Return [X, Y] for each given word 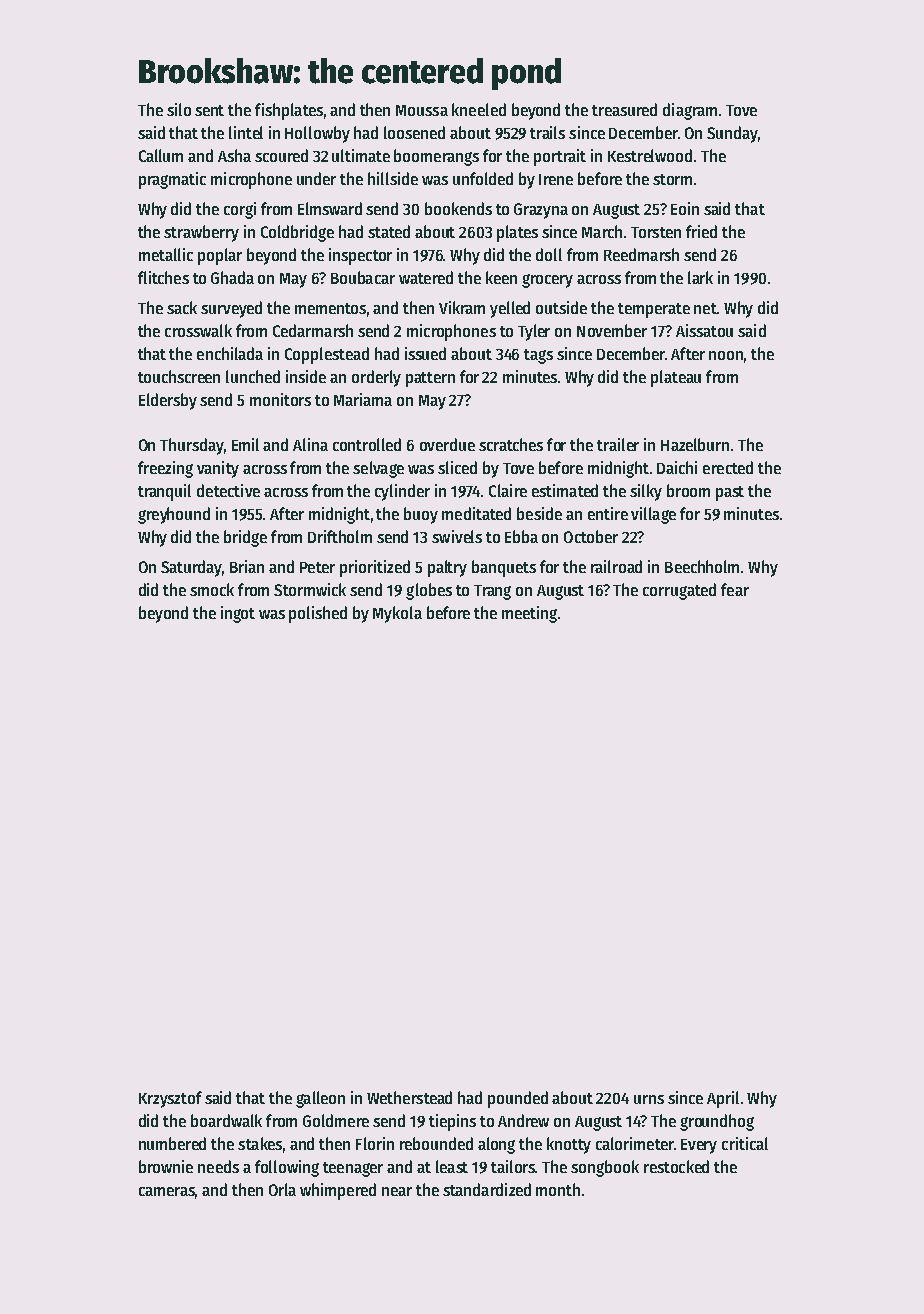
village [653, 515]
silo [179, 109]
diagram [690, 111]
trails [547, 132]
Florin [375, 1143]
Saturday [191, 568]
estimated [565, 490]
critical [745, 1143]
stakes [260, 1143]
